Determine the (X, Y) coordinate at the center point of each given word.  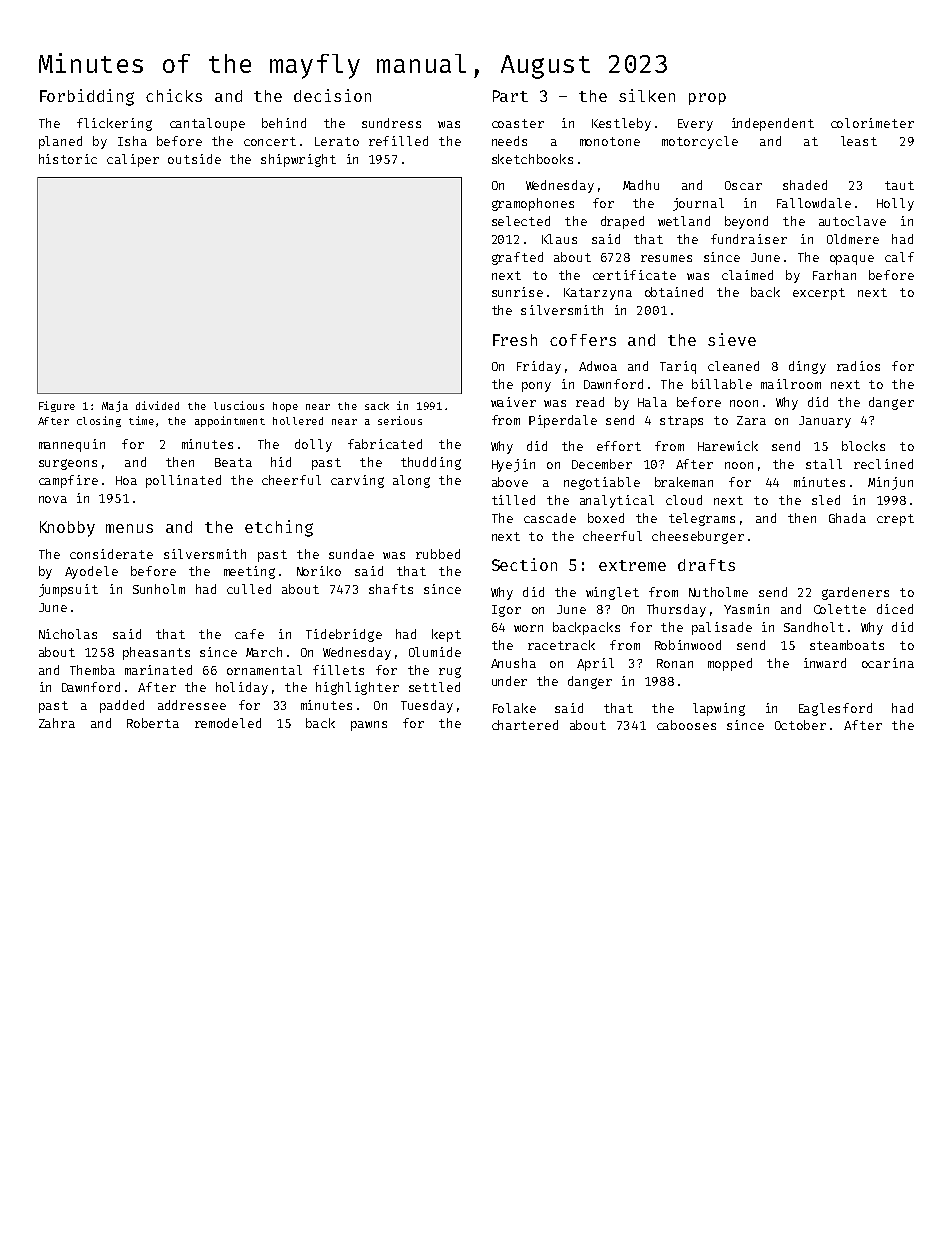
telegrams (702, 519)
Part (510, 96)
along (411, 481)
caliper (133, 160)
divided (157, 405)
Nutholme (718, 592)
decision (332, 95)
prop (707, 99)
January (825, 422)
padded (122, 706)
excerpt (819, 294)
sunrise (517, 292)
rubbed (438, 554)
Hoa (126, 480)
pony (536, 387)
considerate (111, 554)
